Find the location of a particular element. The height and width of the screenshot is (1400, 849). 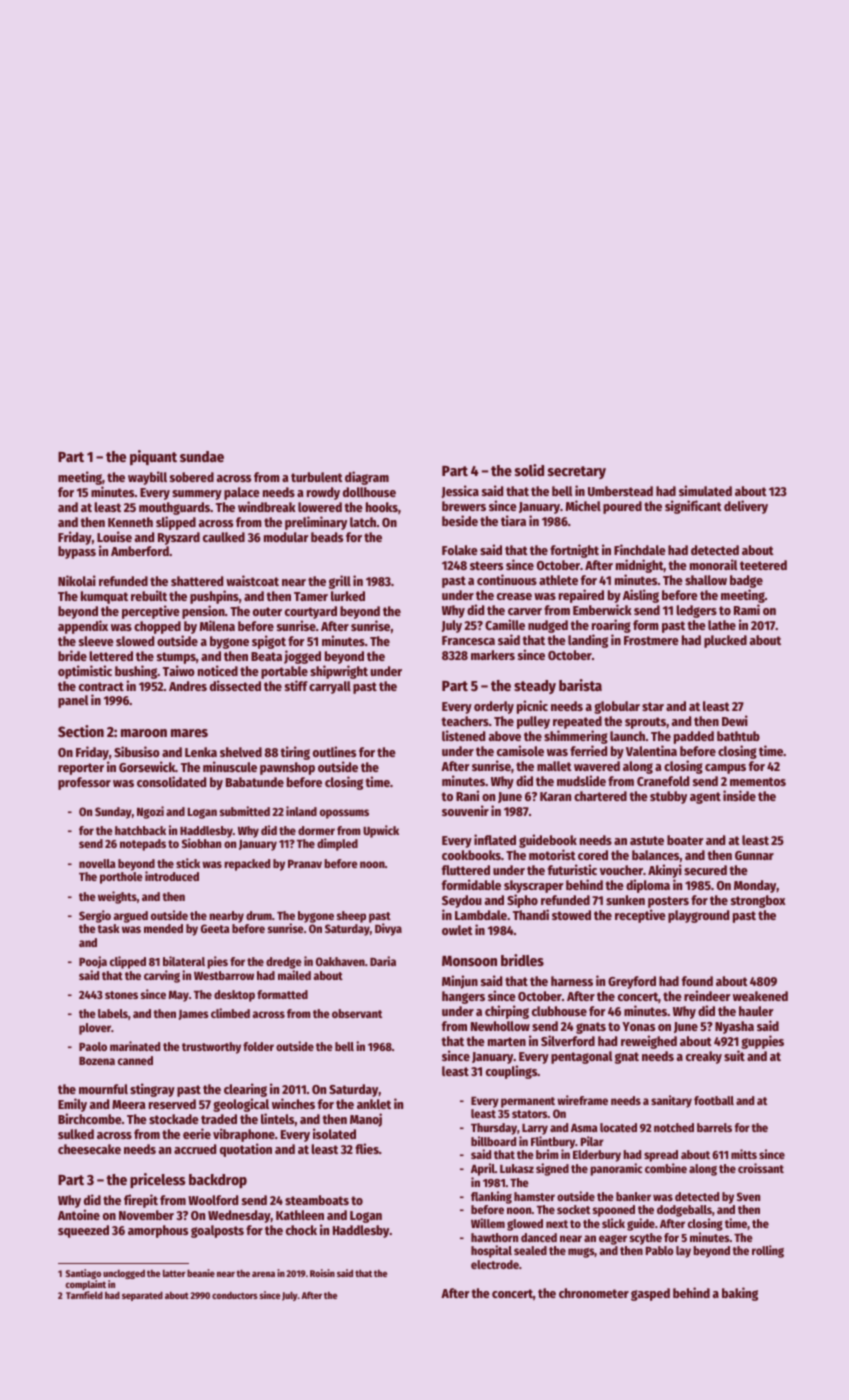

Karan is located at coordinates (555, 796).
